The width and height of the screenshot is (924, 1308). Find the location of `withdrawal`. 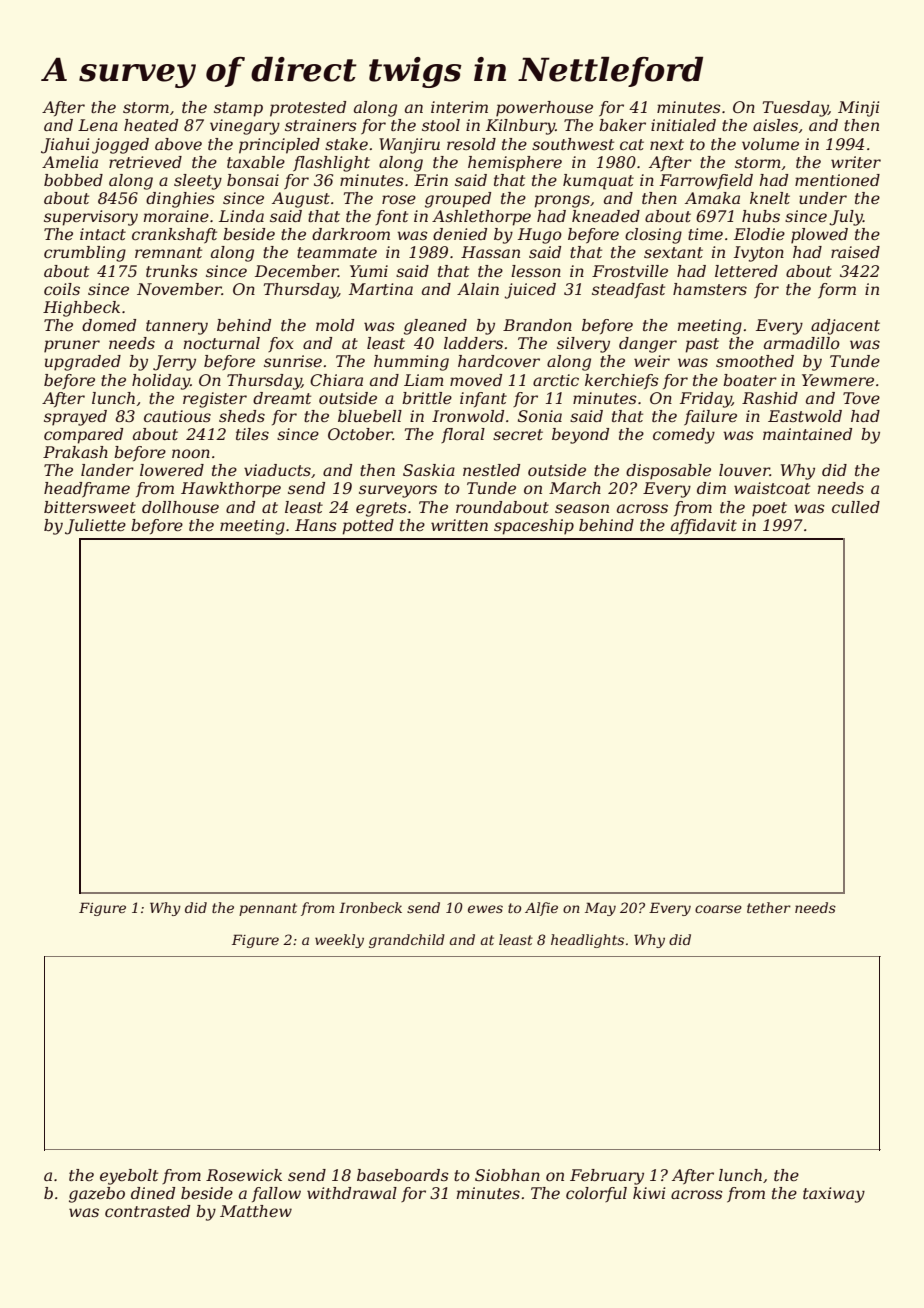

withdrawal is located at coordinates (352, 1193).
